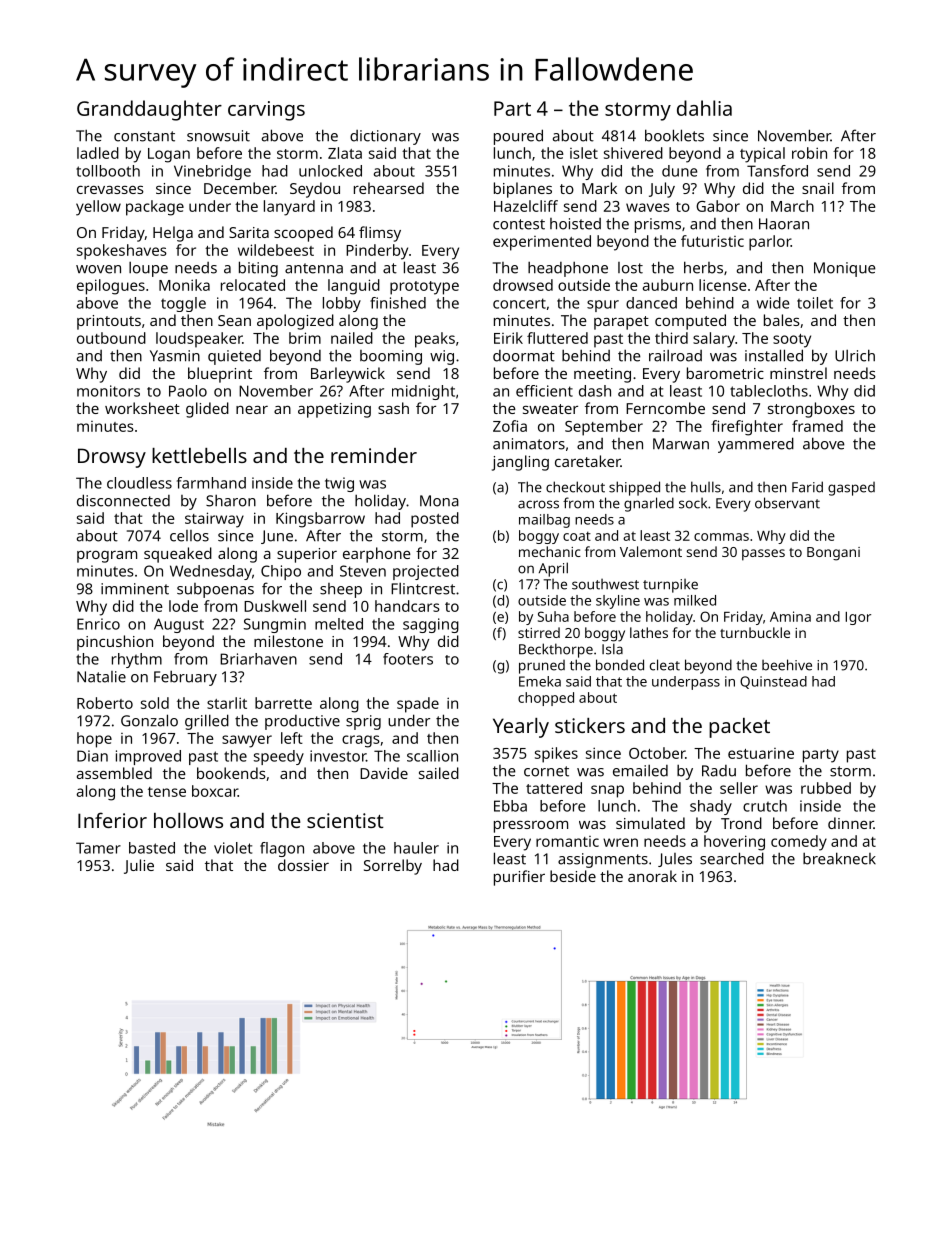 This image has height=1233, width=952. I want to click on spokeshaves, so click(122, 252).
